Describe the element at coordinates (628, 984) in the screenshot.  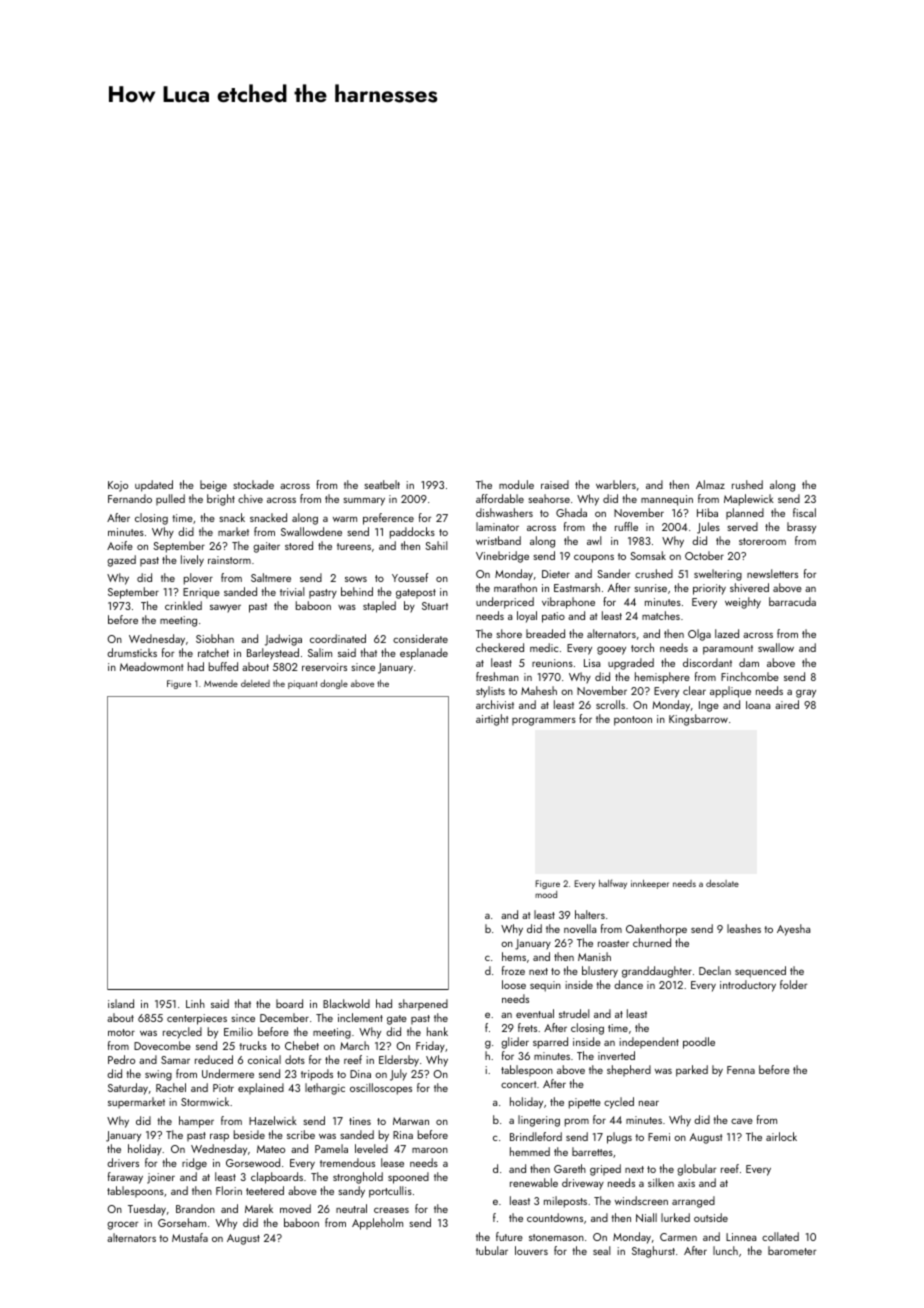
I see `dance` at that location.
